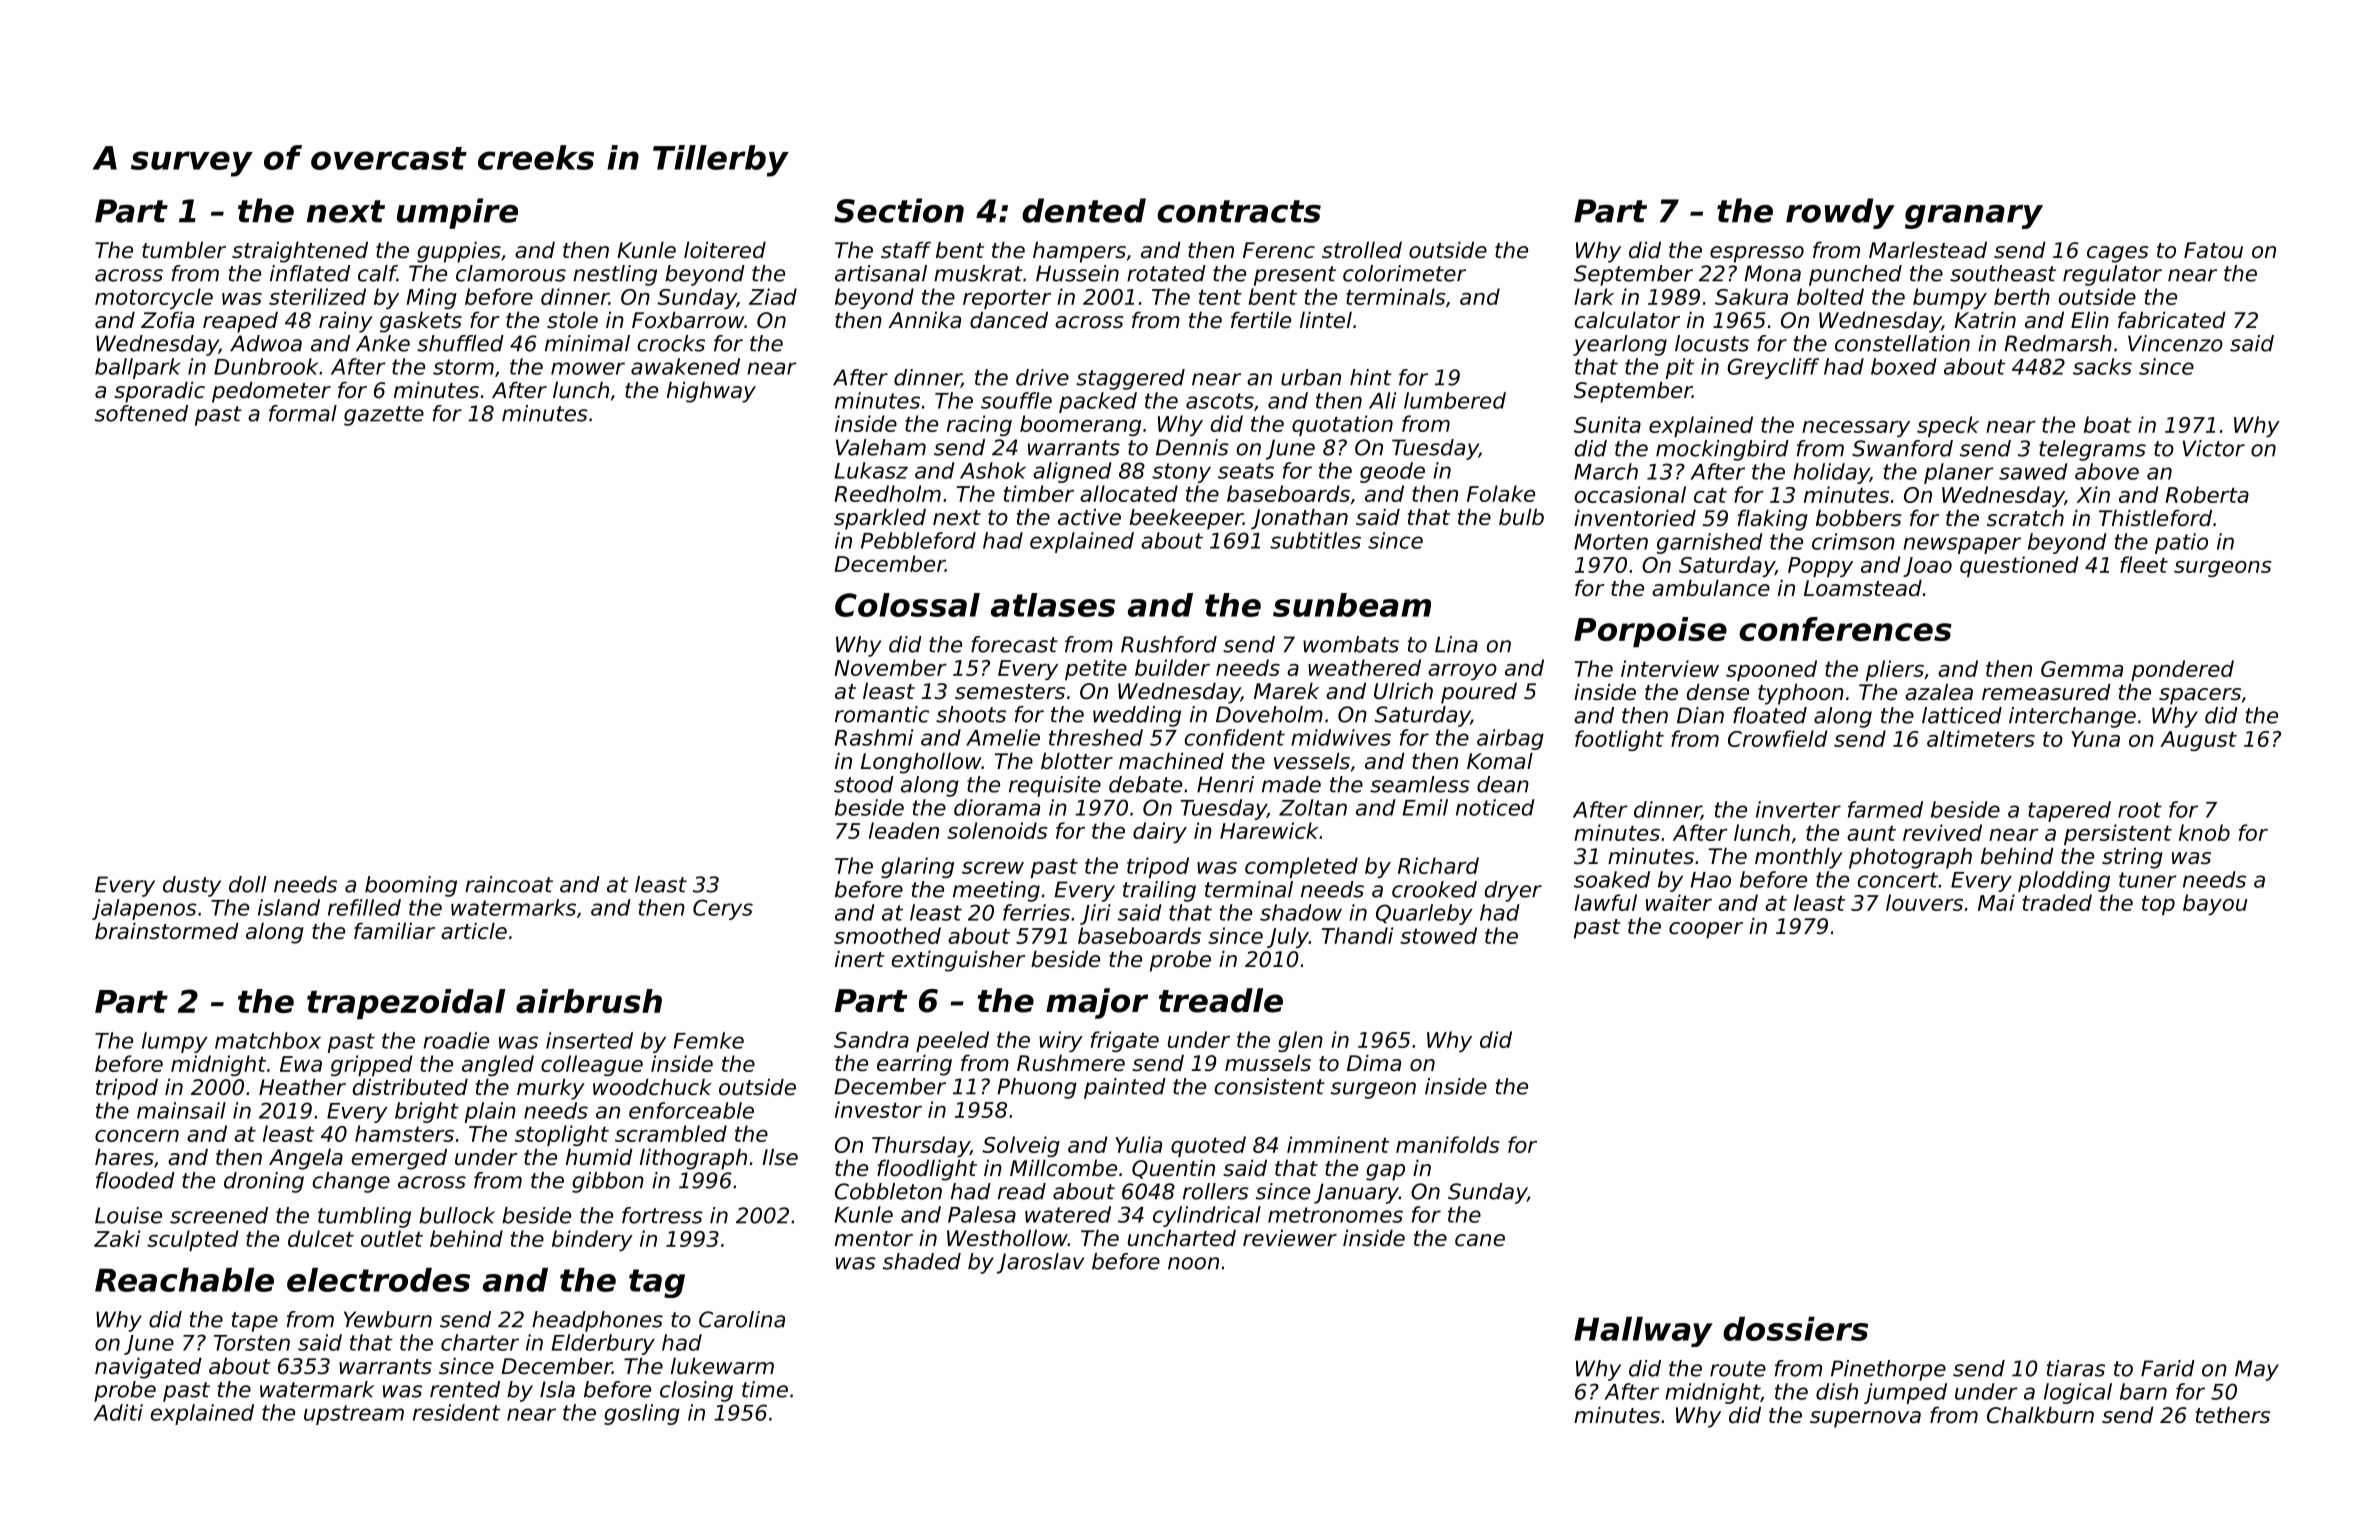  I want to click on Reachable, so click(184, 1280).
